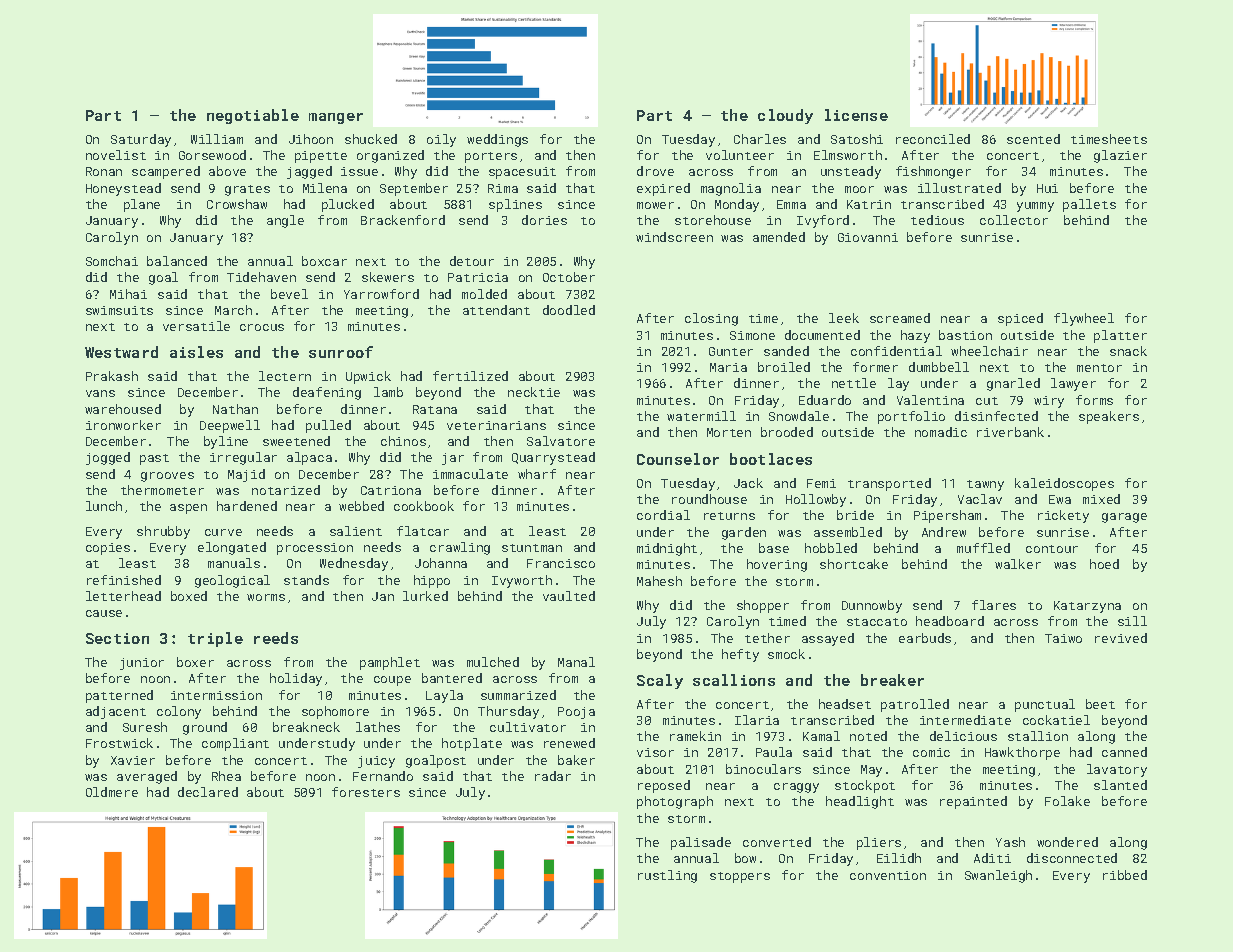  What do you see at coordinates (1084, 319) in the document?
I see `flywheel` at bounding box center [1084, 319].
